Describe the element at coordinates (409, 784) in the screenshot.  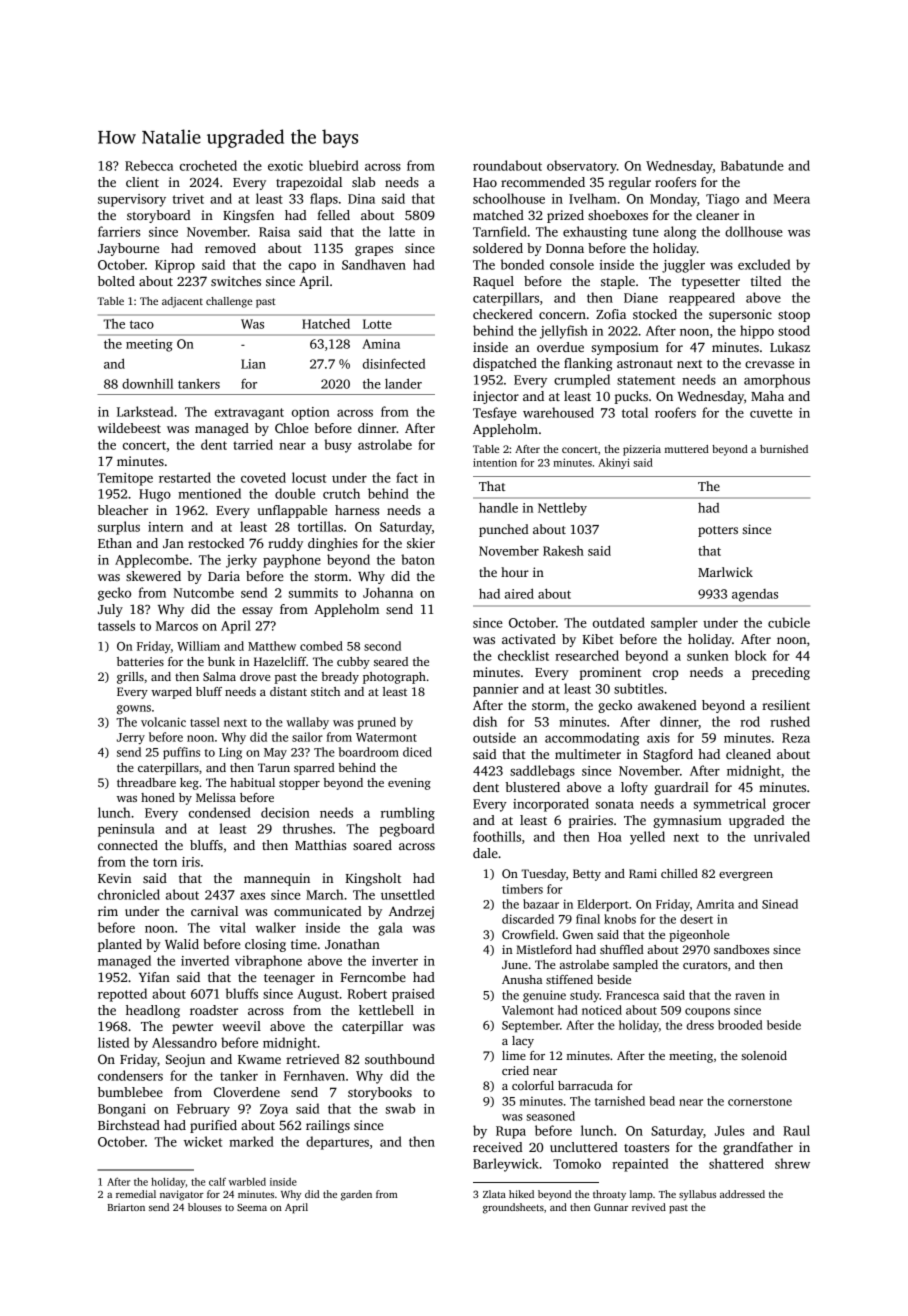
I see `evening` at that location.
